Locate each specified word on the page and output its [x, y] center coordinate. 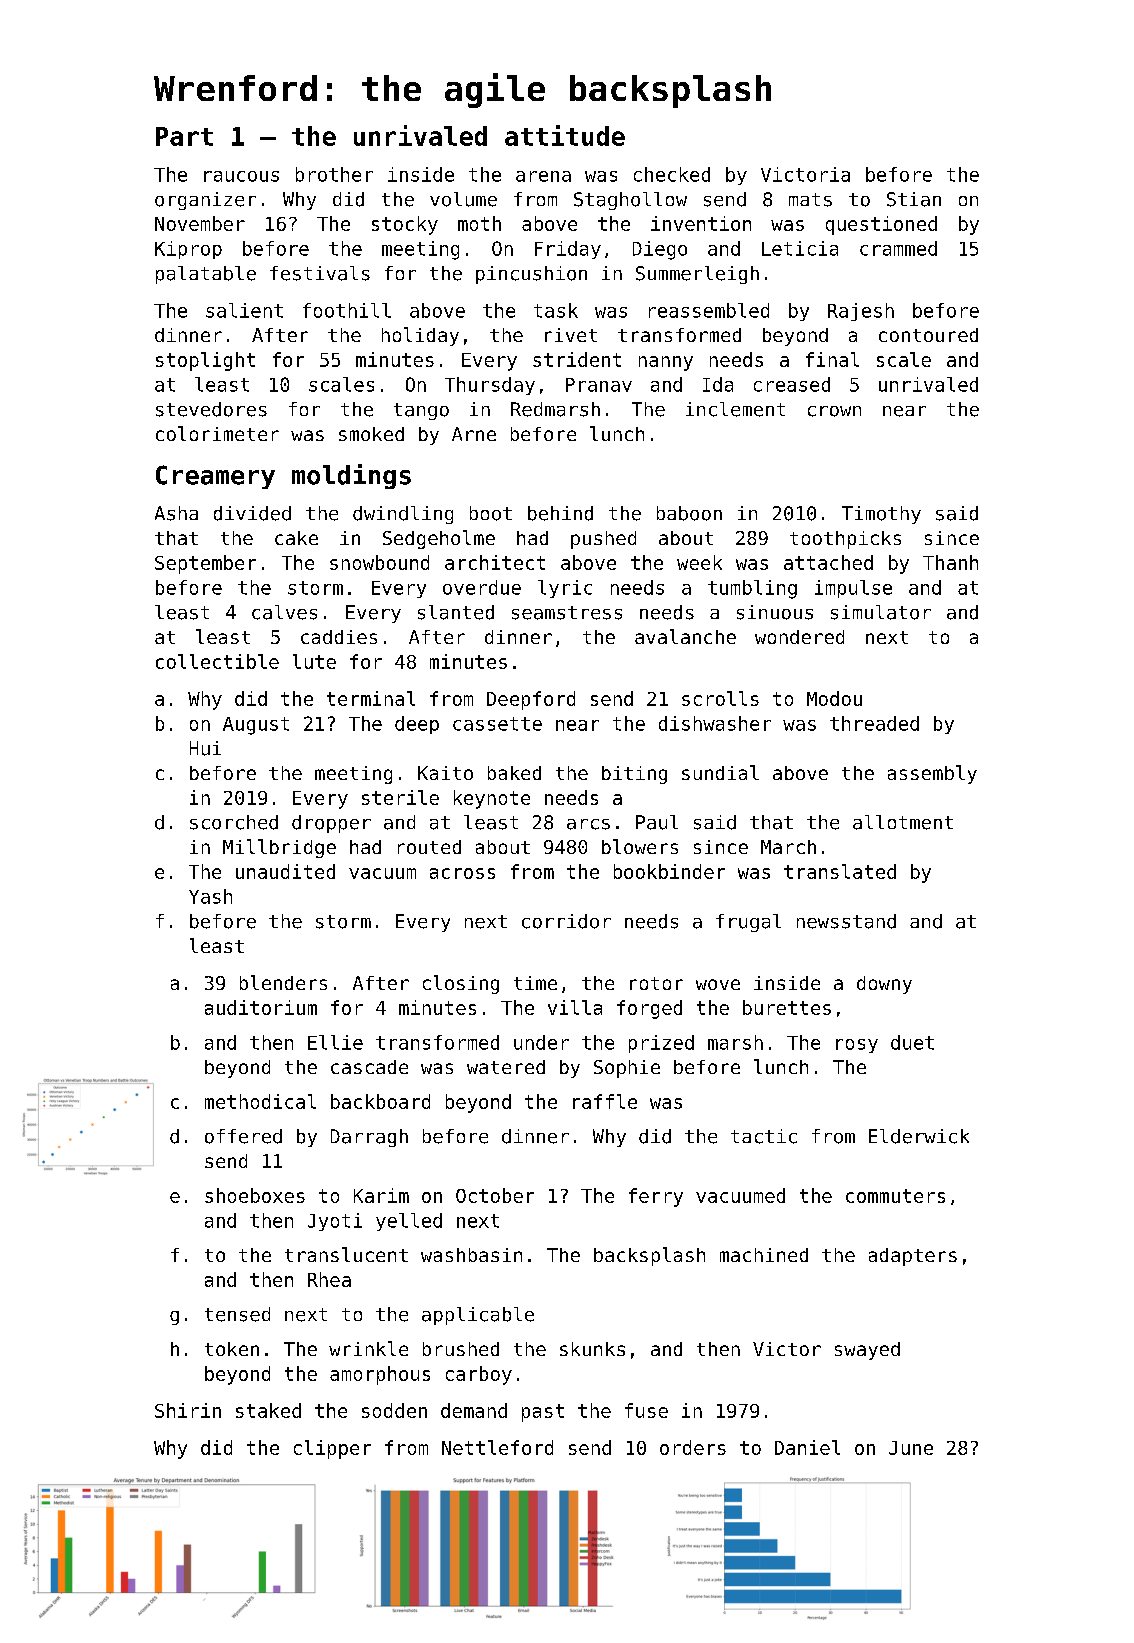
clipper [332, 1449]
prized [661, 1044]
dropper [331, 824]
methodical [260, 1101]
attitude [565, 135]
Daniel [807, 1447]
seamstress [567, 613]
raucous [241, 176]
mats [810, 200]
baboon [689, 513]
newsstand [846, 921]
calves [284, 612]
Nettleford [497, 1447]
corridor [566, 921]
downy [884, 985]
